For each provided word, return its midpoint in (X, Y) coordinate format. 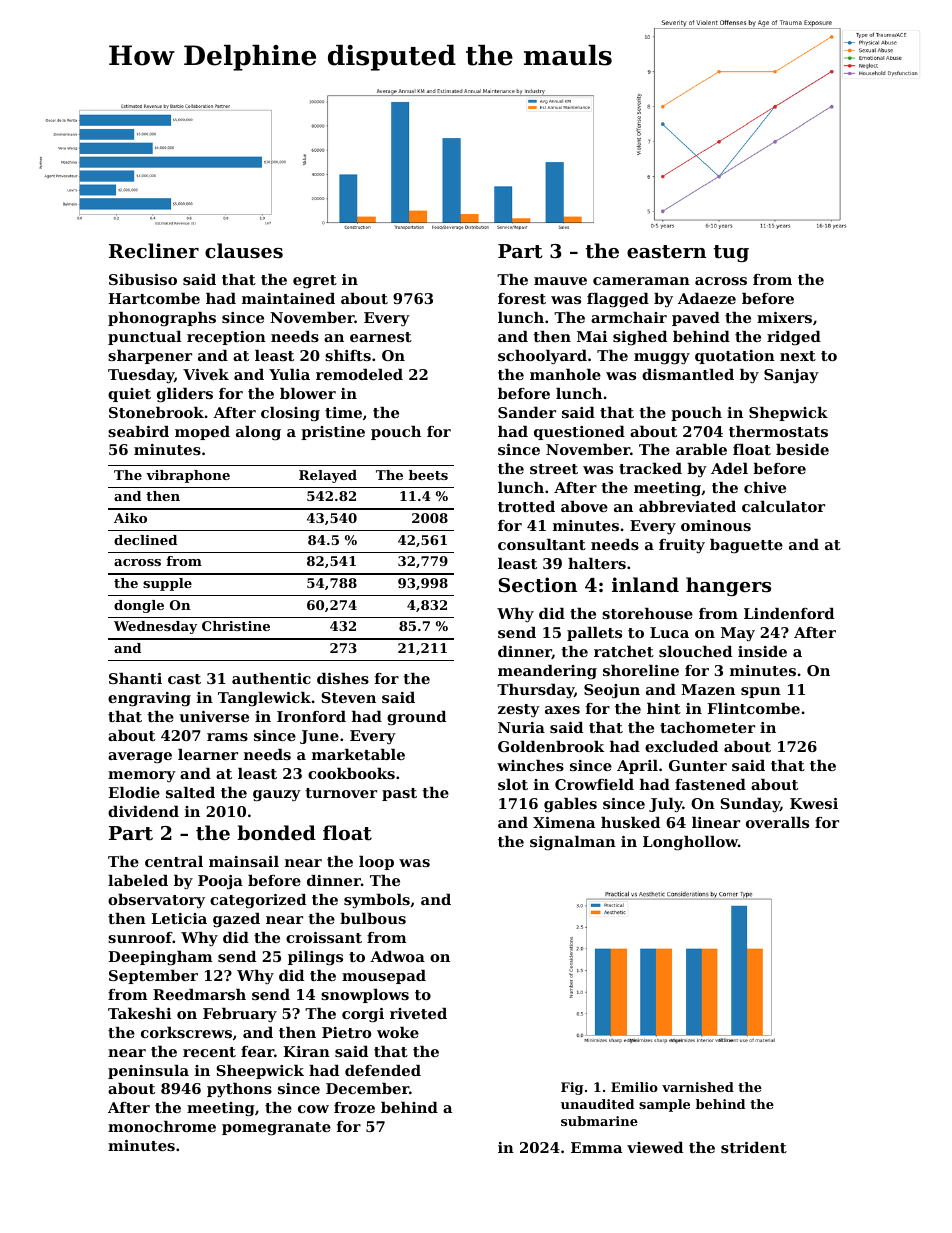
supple (167, 584)
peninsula (148, 1072)
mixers (784, 317)
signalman (573, 843)
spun (761, 692)
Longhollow (690, 843)
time (343, 412)
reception (226, 338)
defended (383, 1070)
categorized (258, 901)
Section (538, 585)
